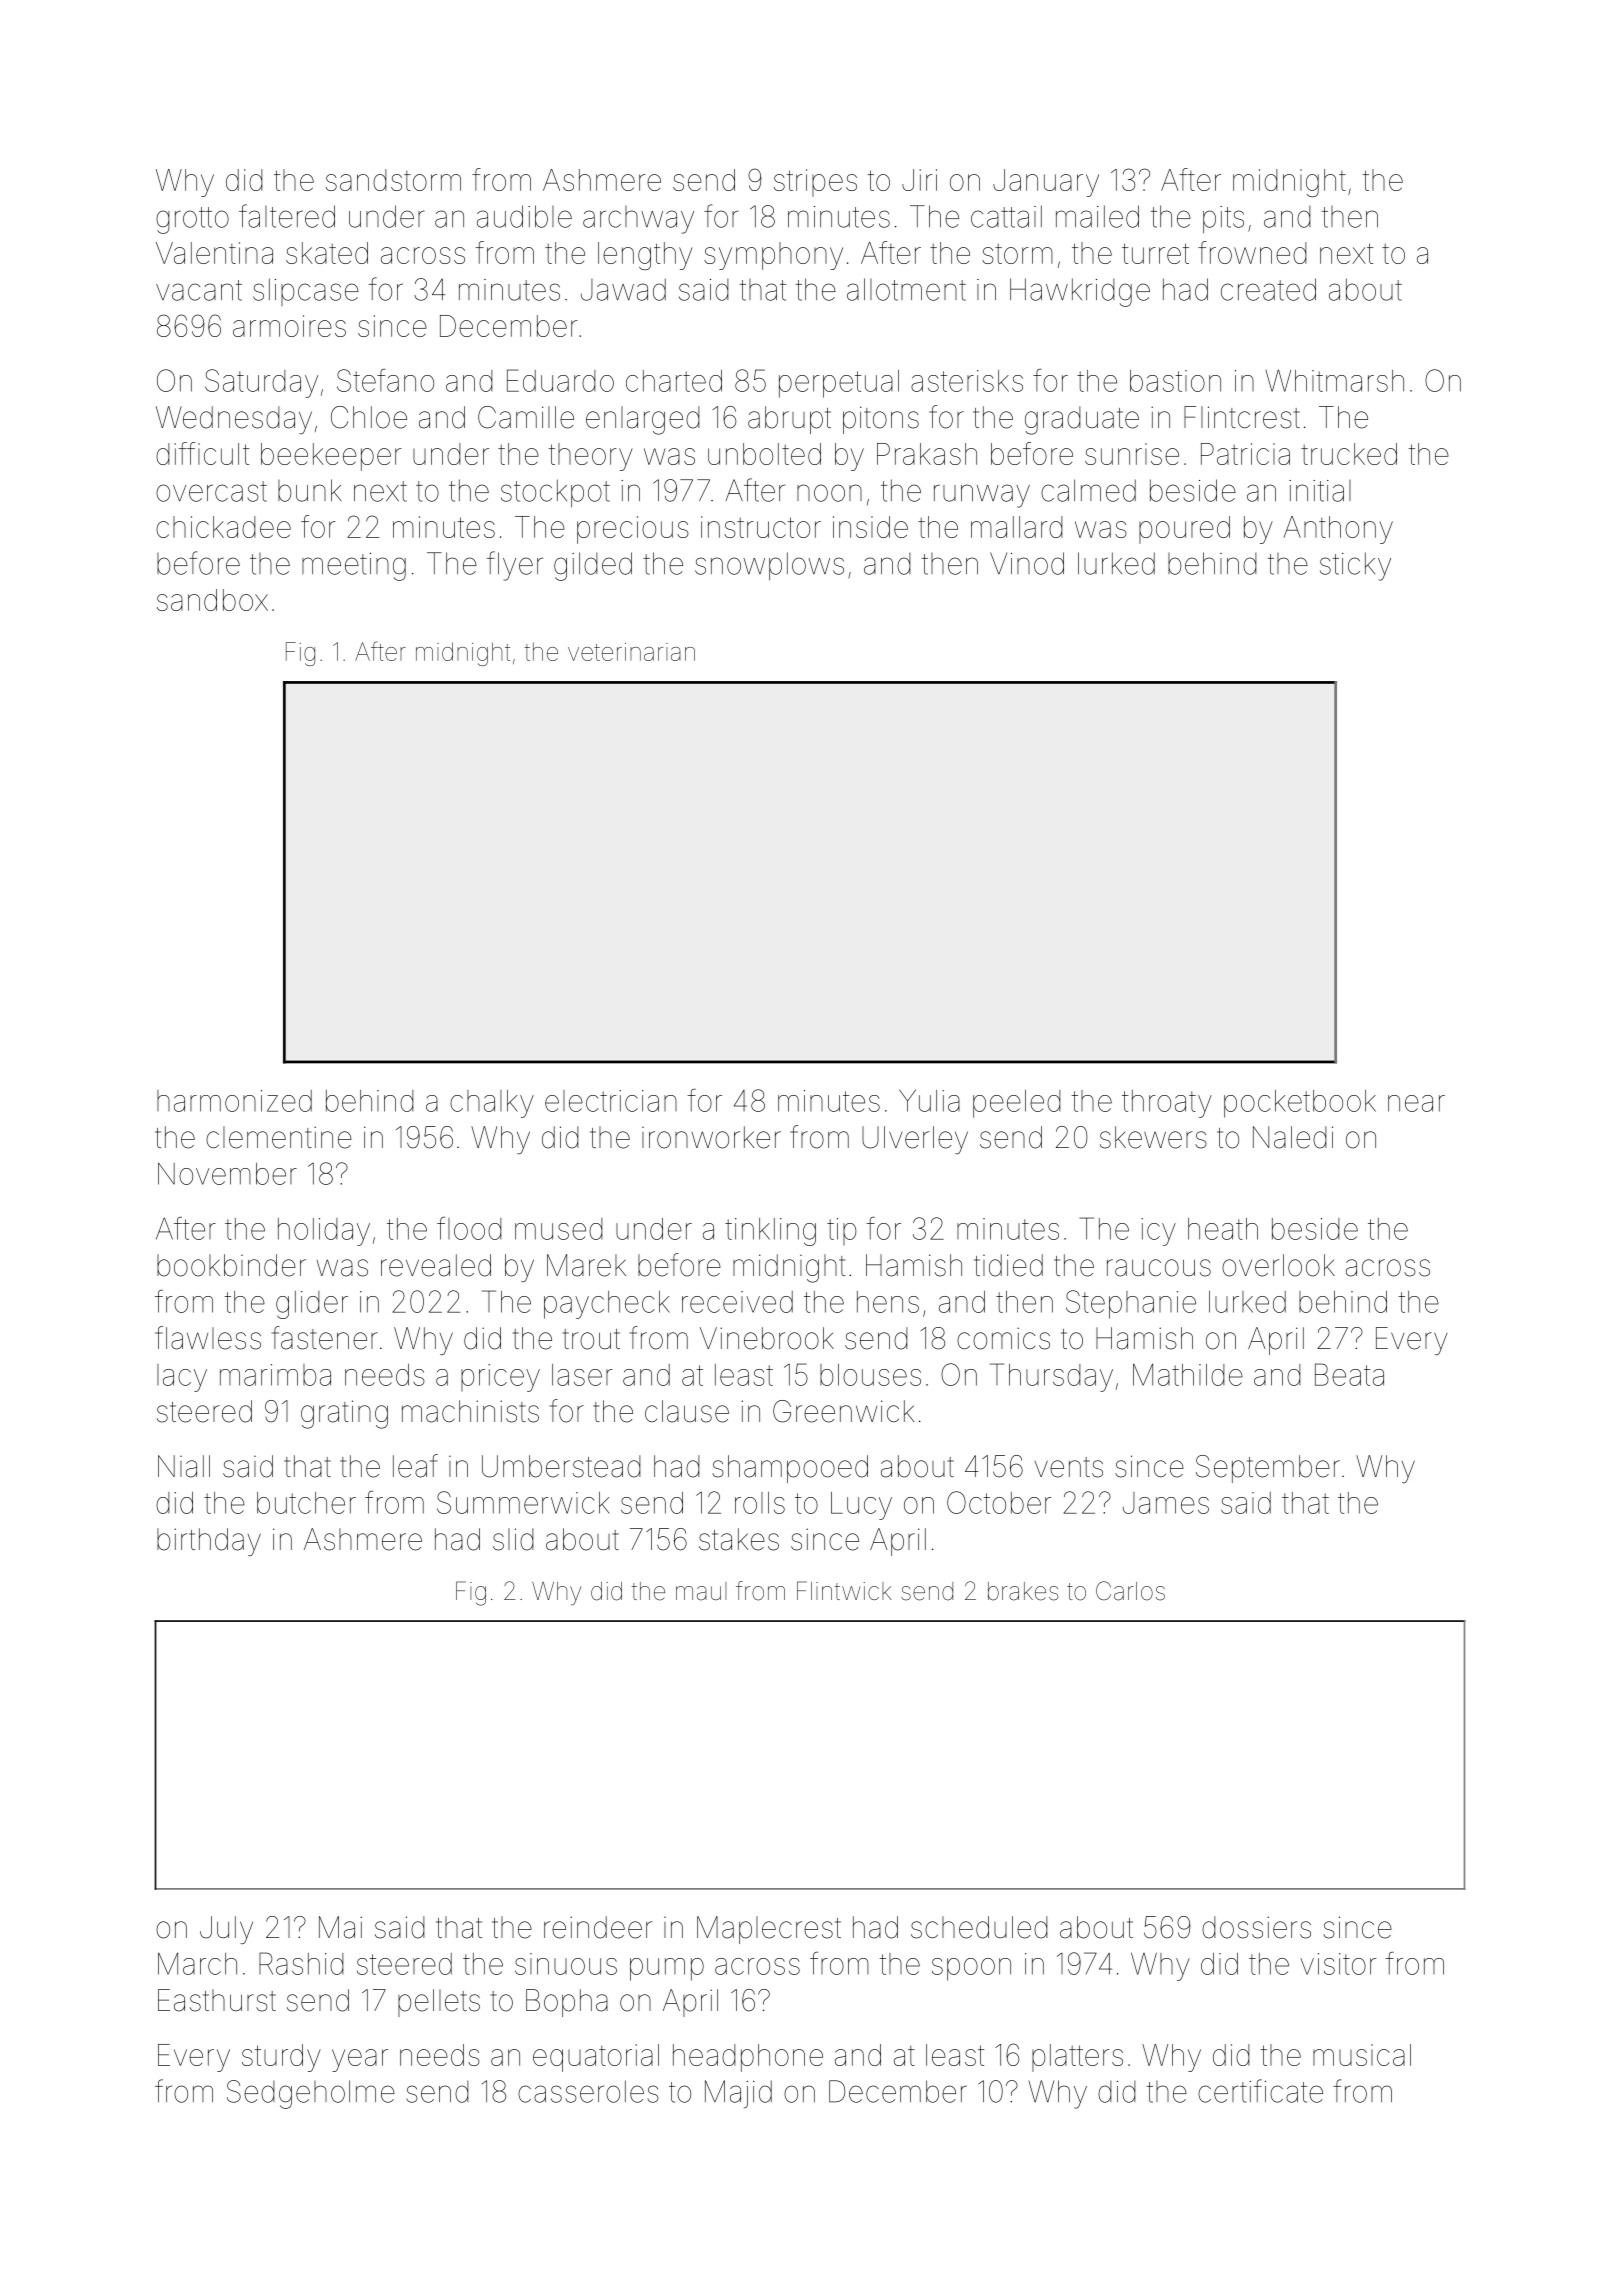  Describe the element at coordinates (524, 216) in the page. I see `audible` at that location.
